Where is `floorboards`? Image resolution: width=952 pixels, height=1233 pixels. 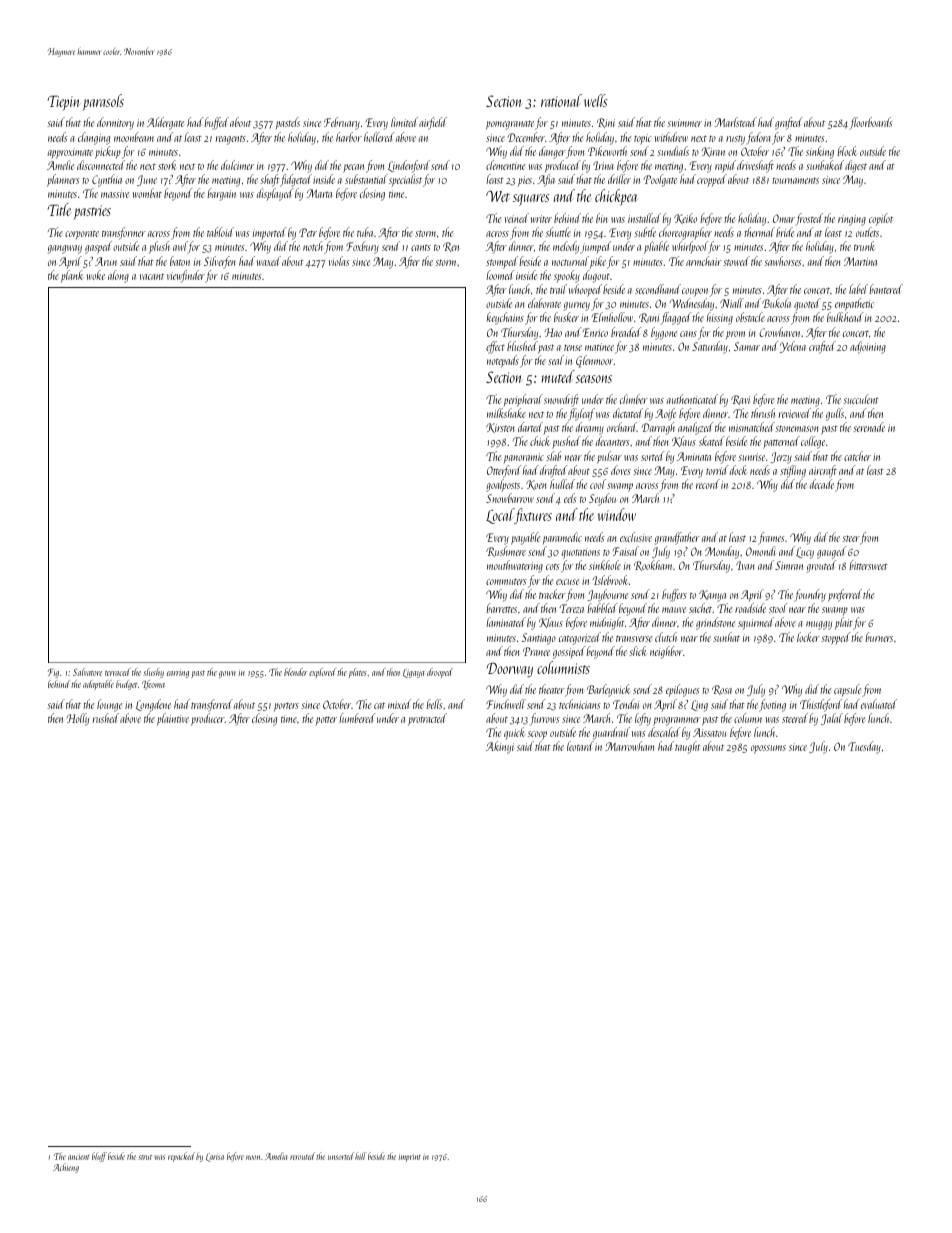
floorboards is located at coordinates (870, 123).
